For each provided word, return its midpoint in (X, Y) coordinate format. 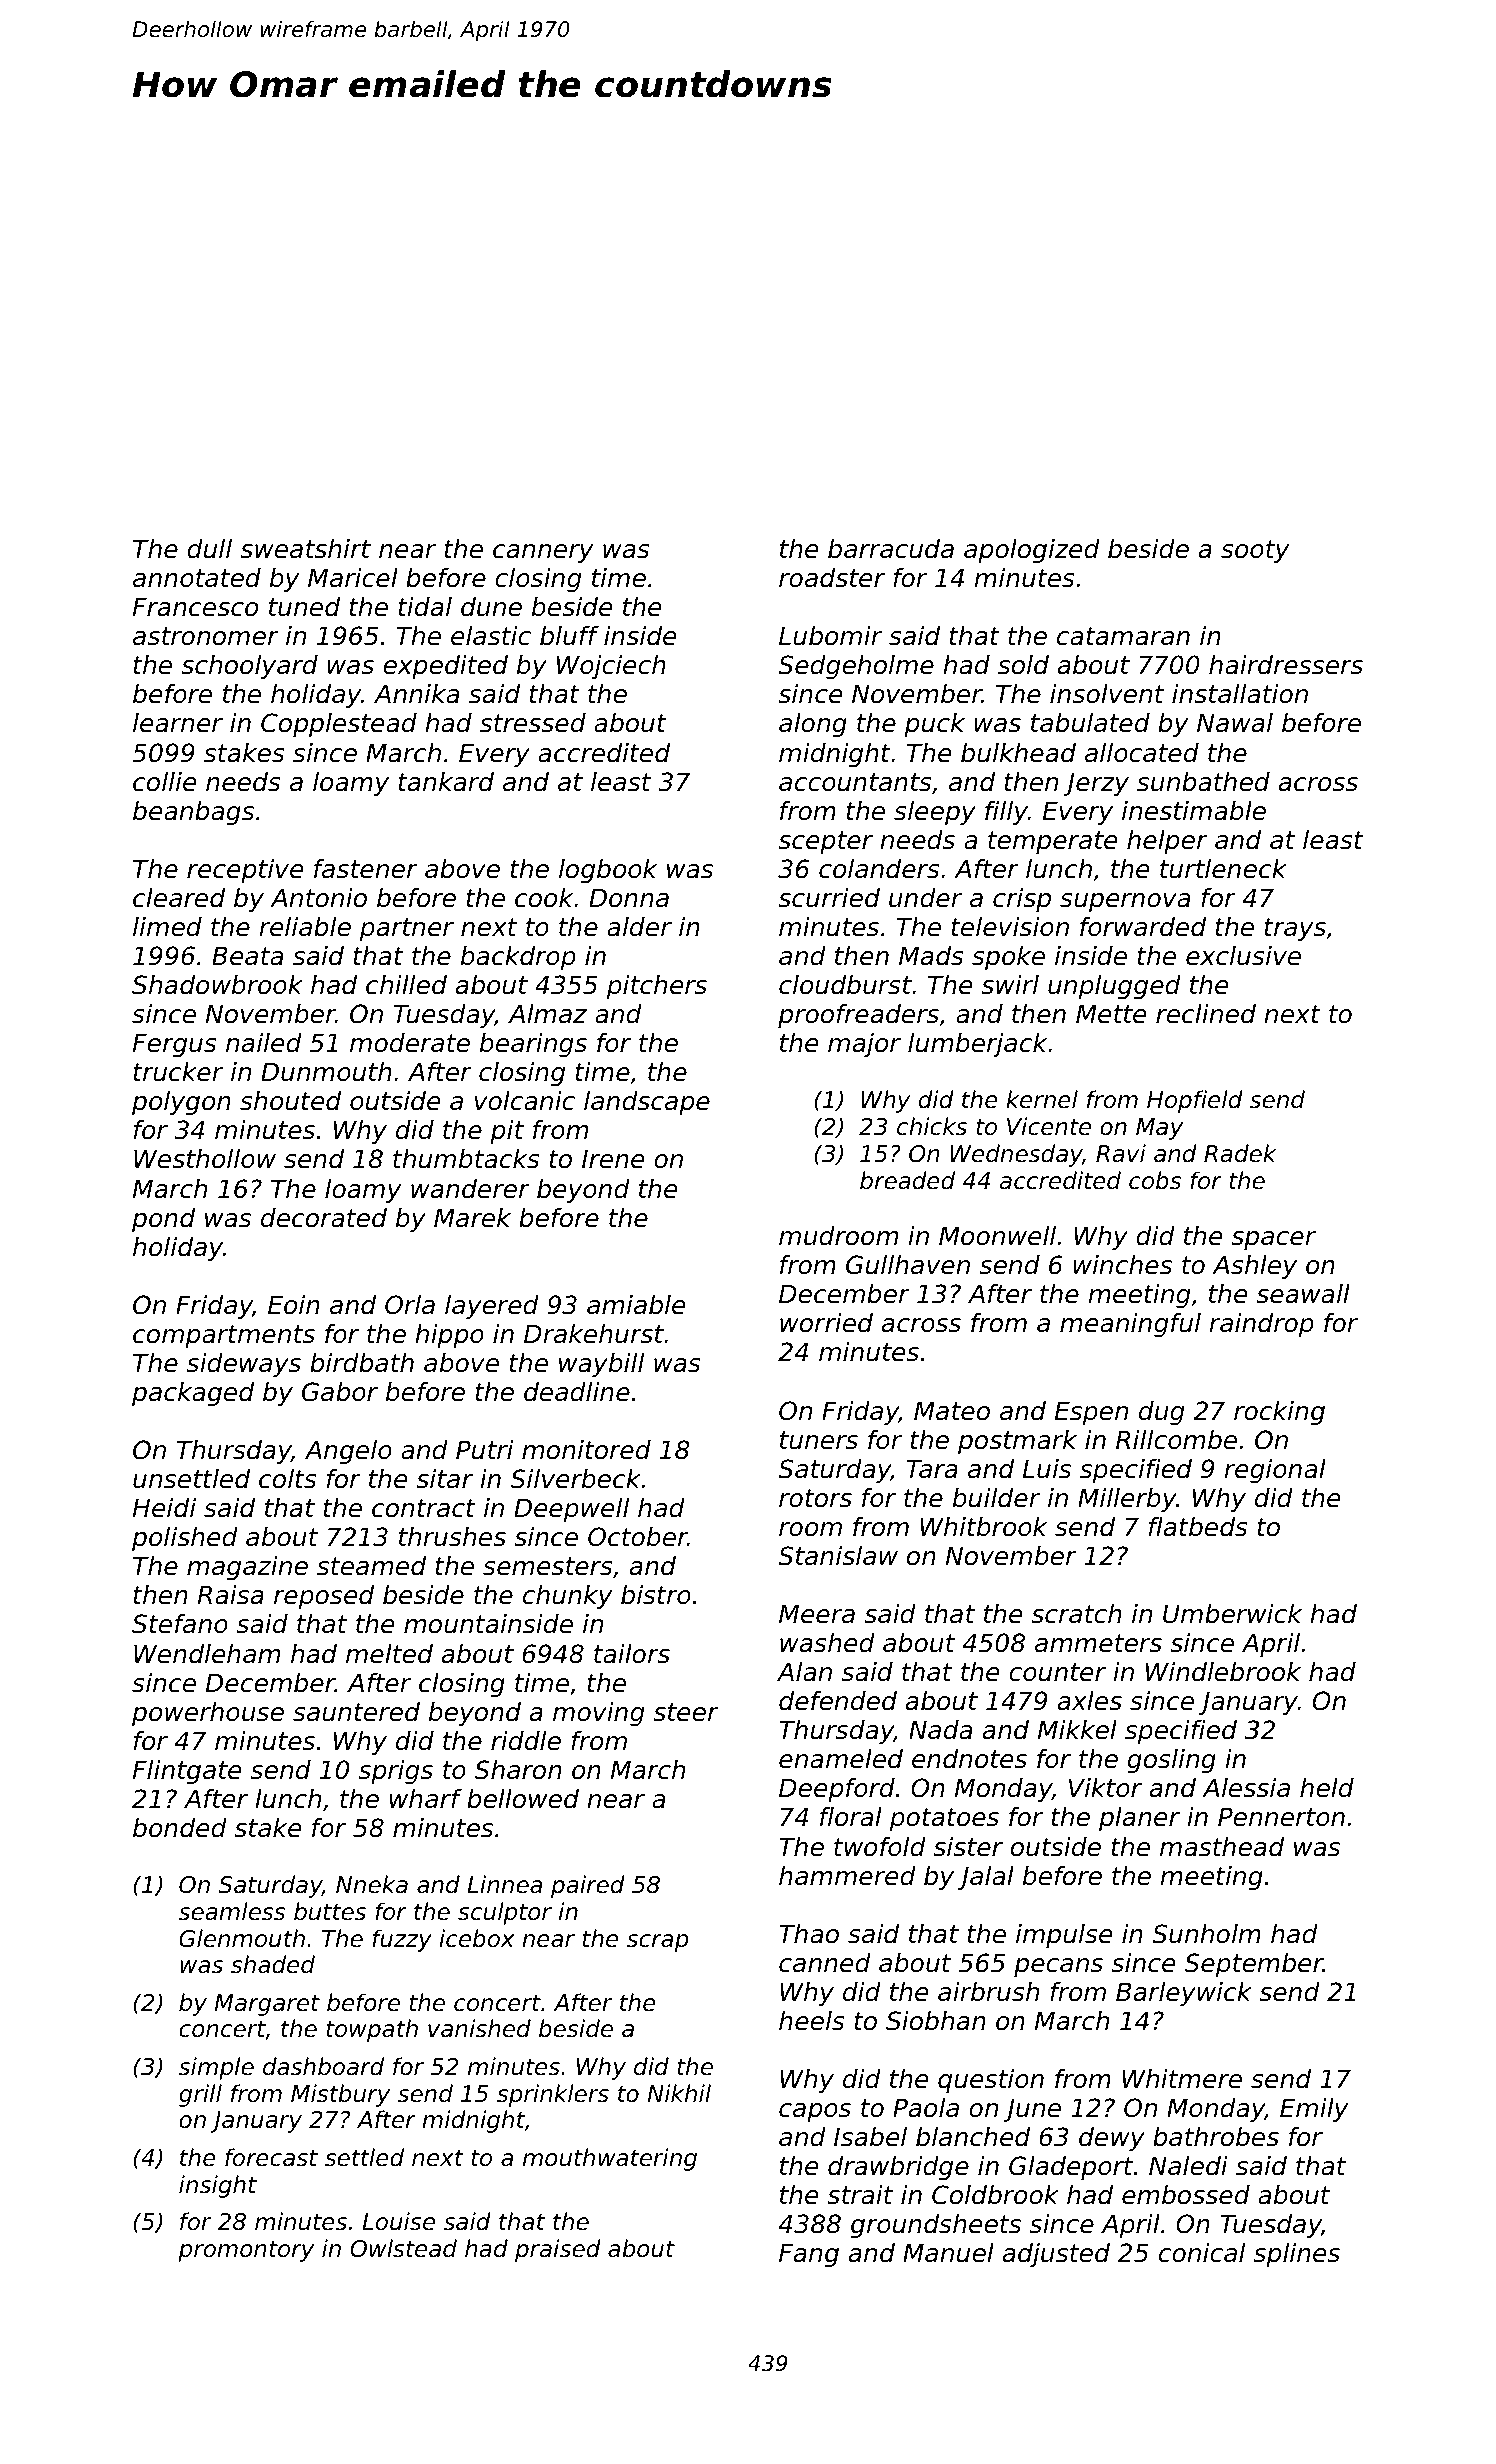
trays (1295, 929)
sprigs (396, 1772)
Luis (1047, 1469)
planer (1139, 1819)
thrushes (452, 1537)
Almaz (547, 1014)
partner (407, 929)
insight (218, 2186)
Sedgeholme (856, 667)
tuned (304, 607)
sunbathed (1203, 782)
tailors (632, 1654)
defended (838, 1701)
